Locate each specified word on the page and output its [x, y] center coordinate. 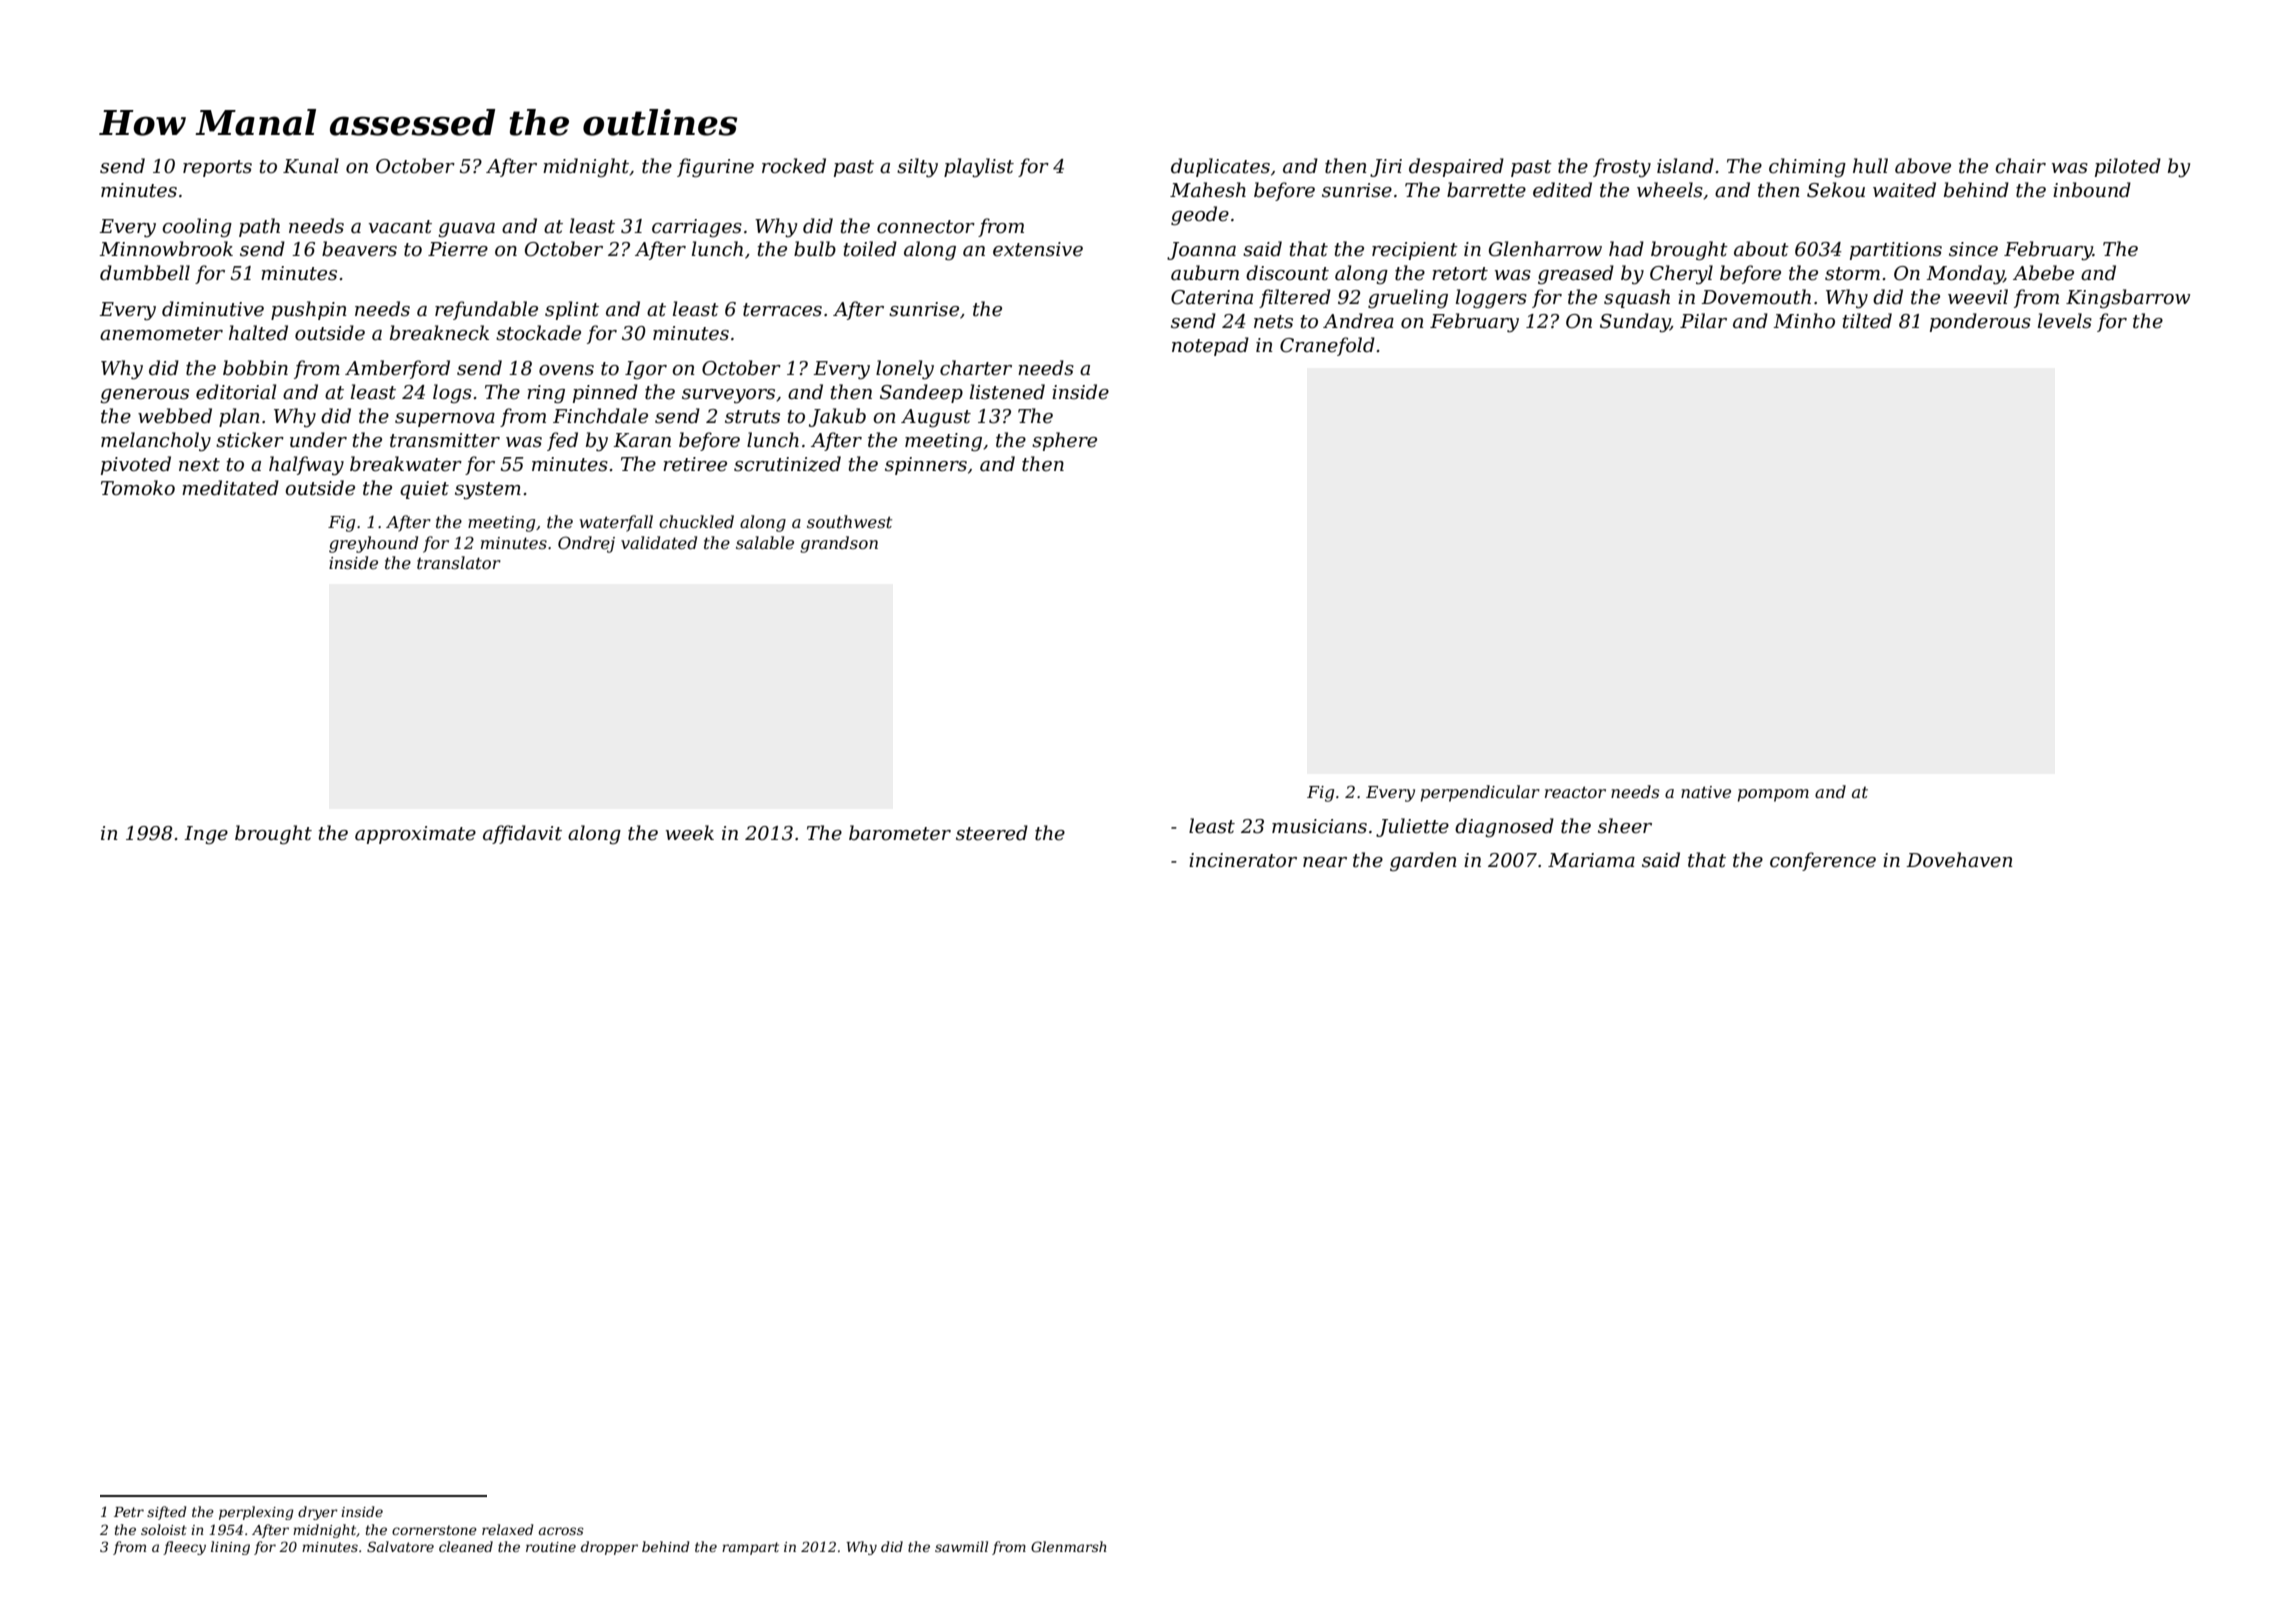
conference [1823, 861]
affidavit [522, 834]
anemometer [161, 334]
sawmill [961, 1546]
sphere [1064, 441]
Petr [129, 1512]
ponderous [1980, 322]
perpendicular [1480, 793]
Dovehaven [1959, 860]
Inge [206, 835]
